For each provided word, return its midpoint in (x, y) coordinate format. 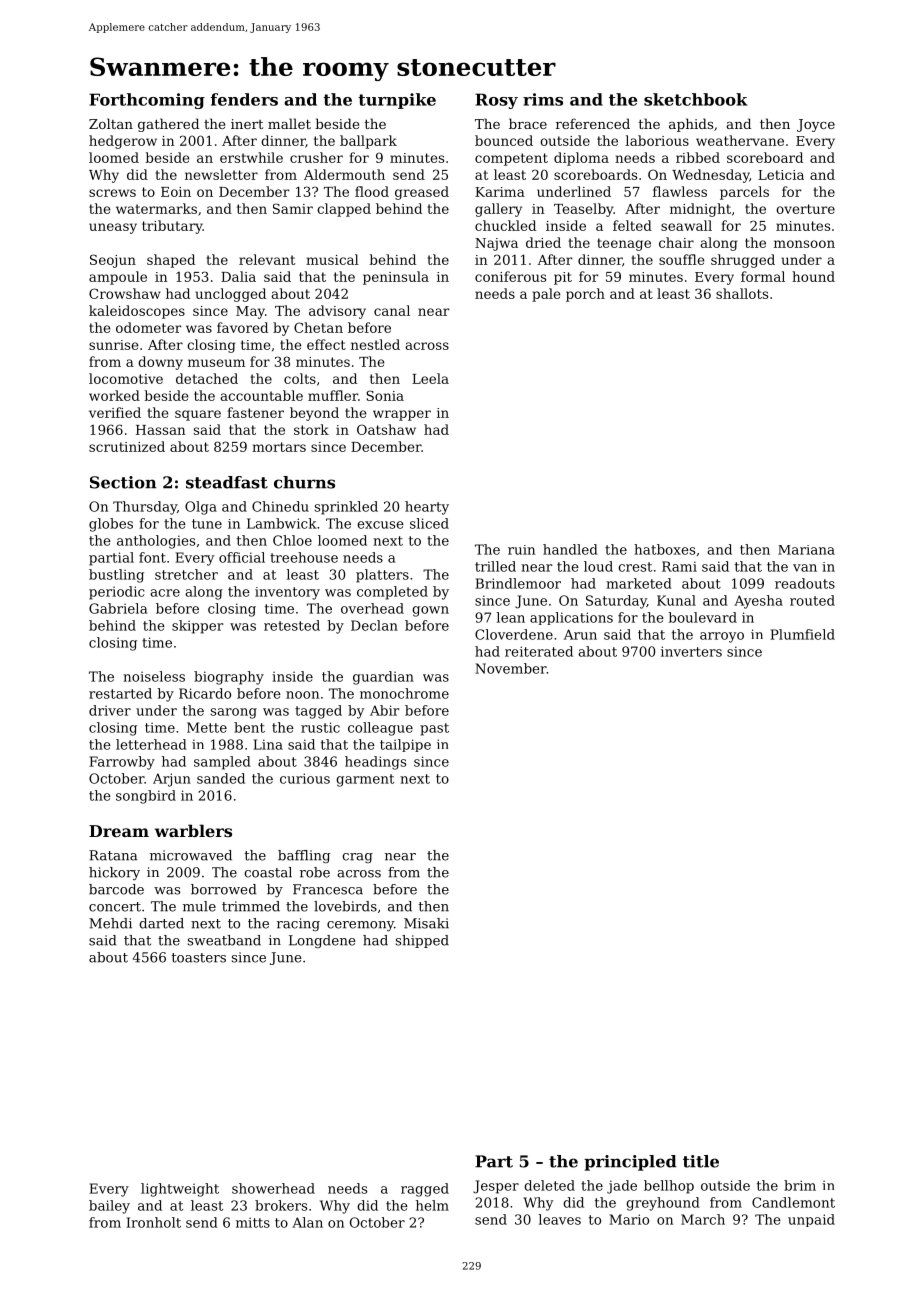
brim (800, 1185)
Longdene (322, 941)
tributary (172, 227)
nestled (375, 344)
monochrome (404, 693)
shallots (742, 293)
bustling (116, 576)
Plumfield (802, 634)
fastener (255, 412)
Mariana (806, 550)
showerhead (273, 1188)
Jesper (496, 1187)
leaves (559, 1219)
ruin (521, 550)
